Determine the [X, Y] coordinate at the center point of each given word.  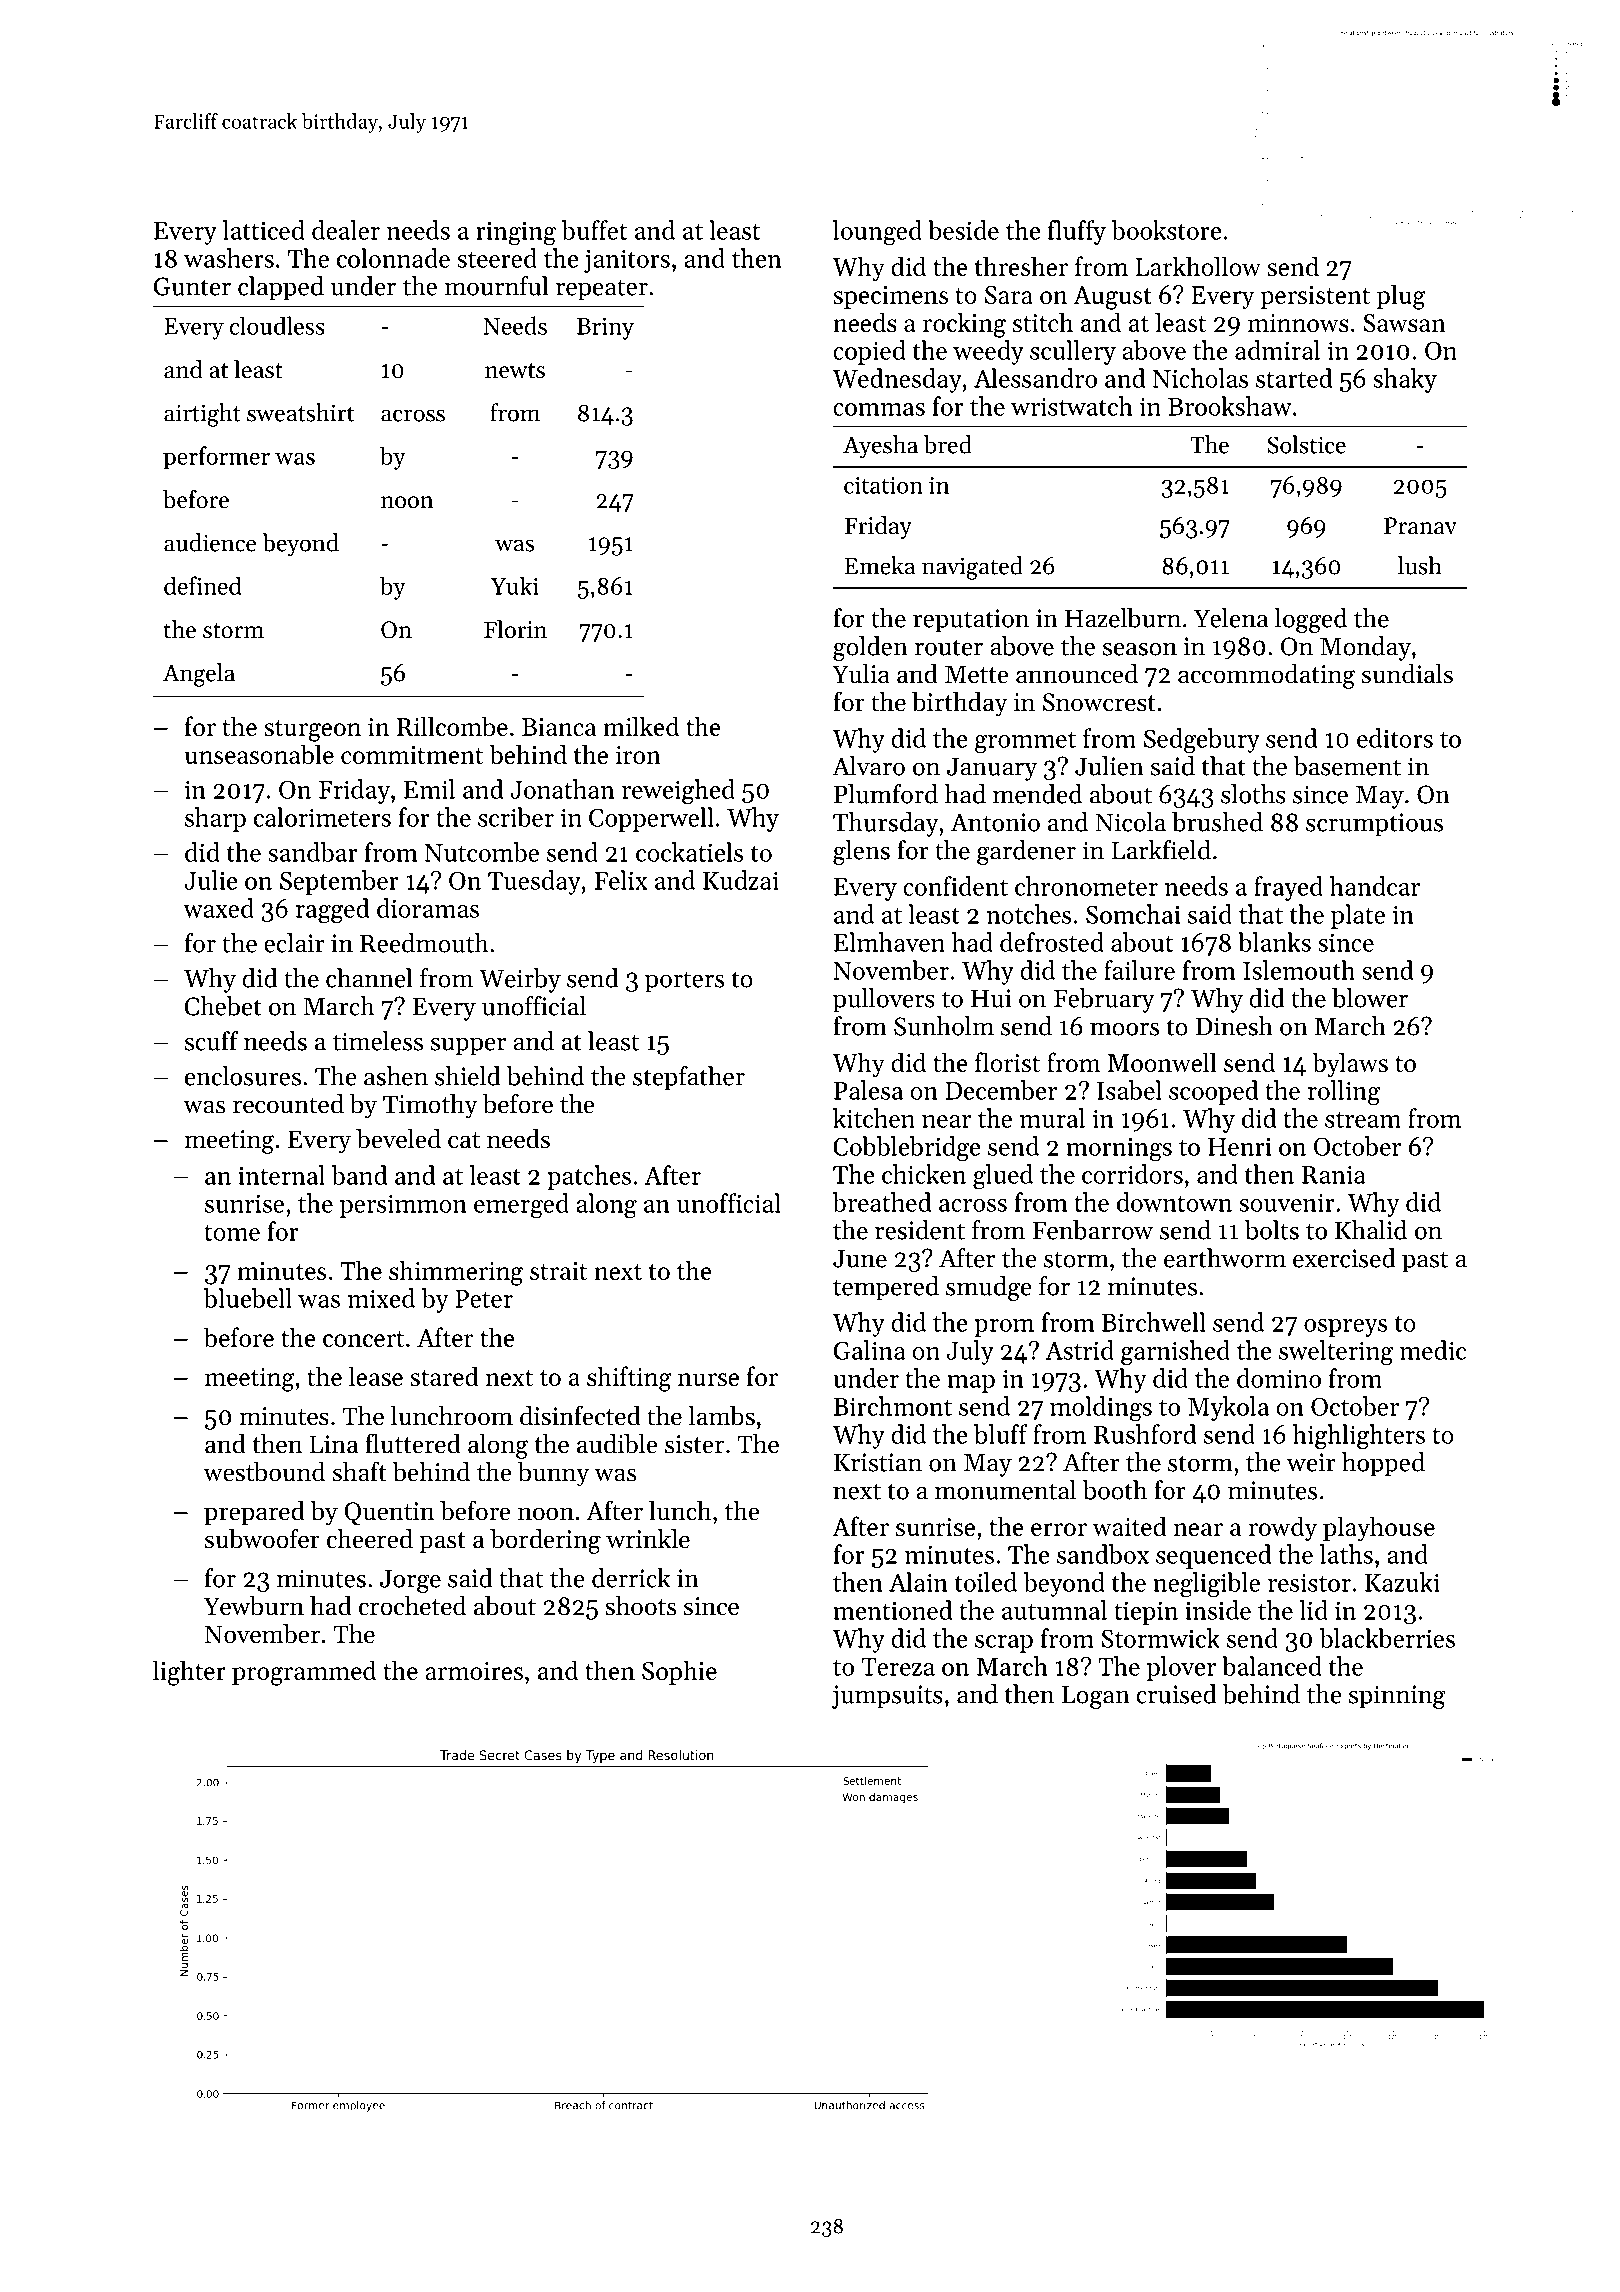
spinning [1397, 1697]
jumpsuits [887, 1697]
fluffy [1077, 232]
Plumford [886, 794]
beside [963, 230]
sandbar [313, 852]
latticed [264, 230]
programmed [304, 1673]
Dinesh [1234, 1026]
